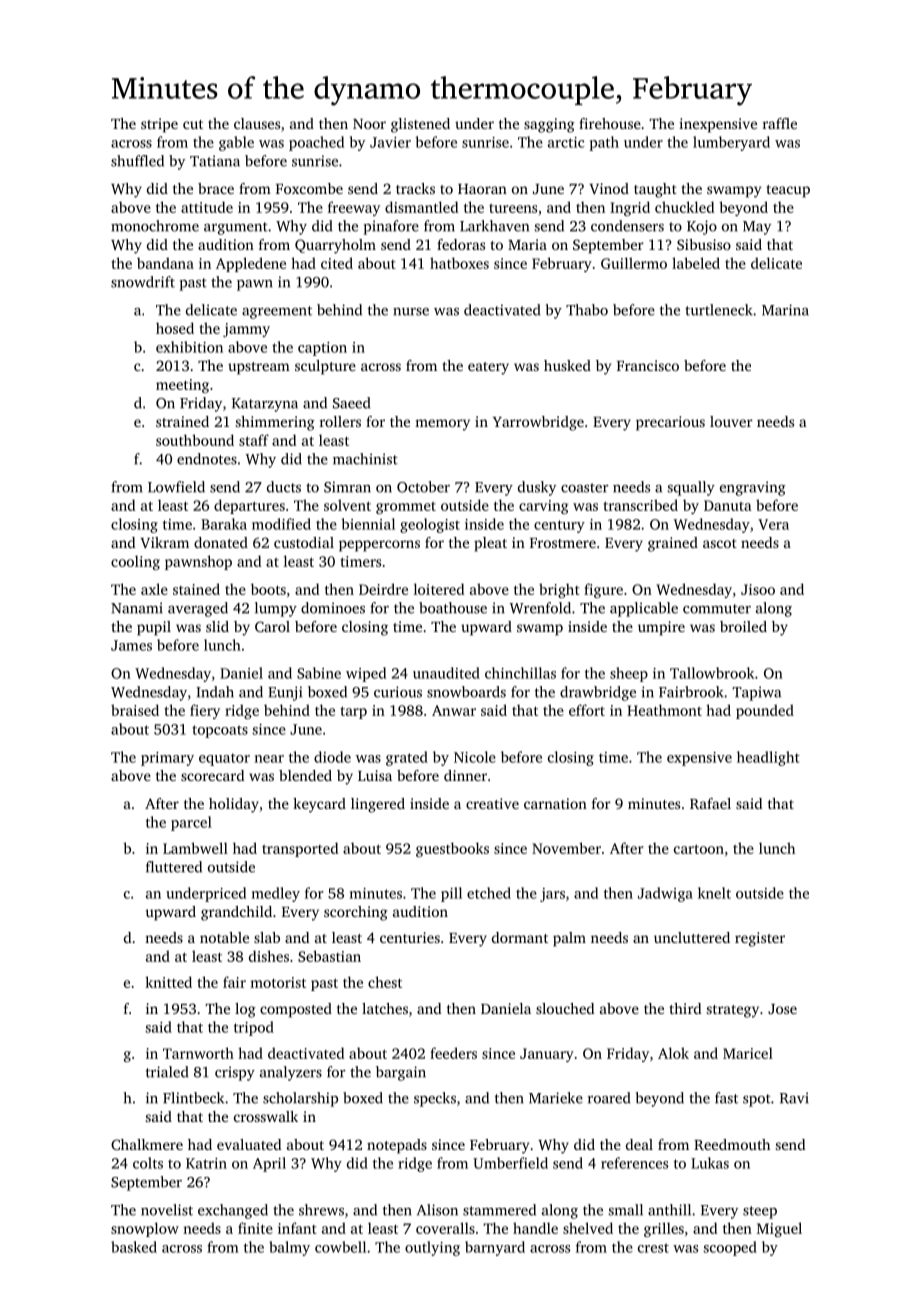 The image size is (924, 1308). Describe the element at coordinates (379, 546) in the image. I see `peppercorns` at that location.
